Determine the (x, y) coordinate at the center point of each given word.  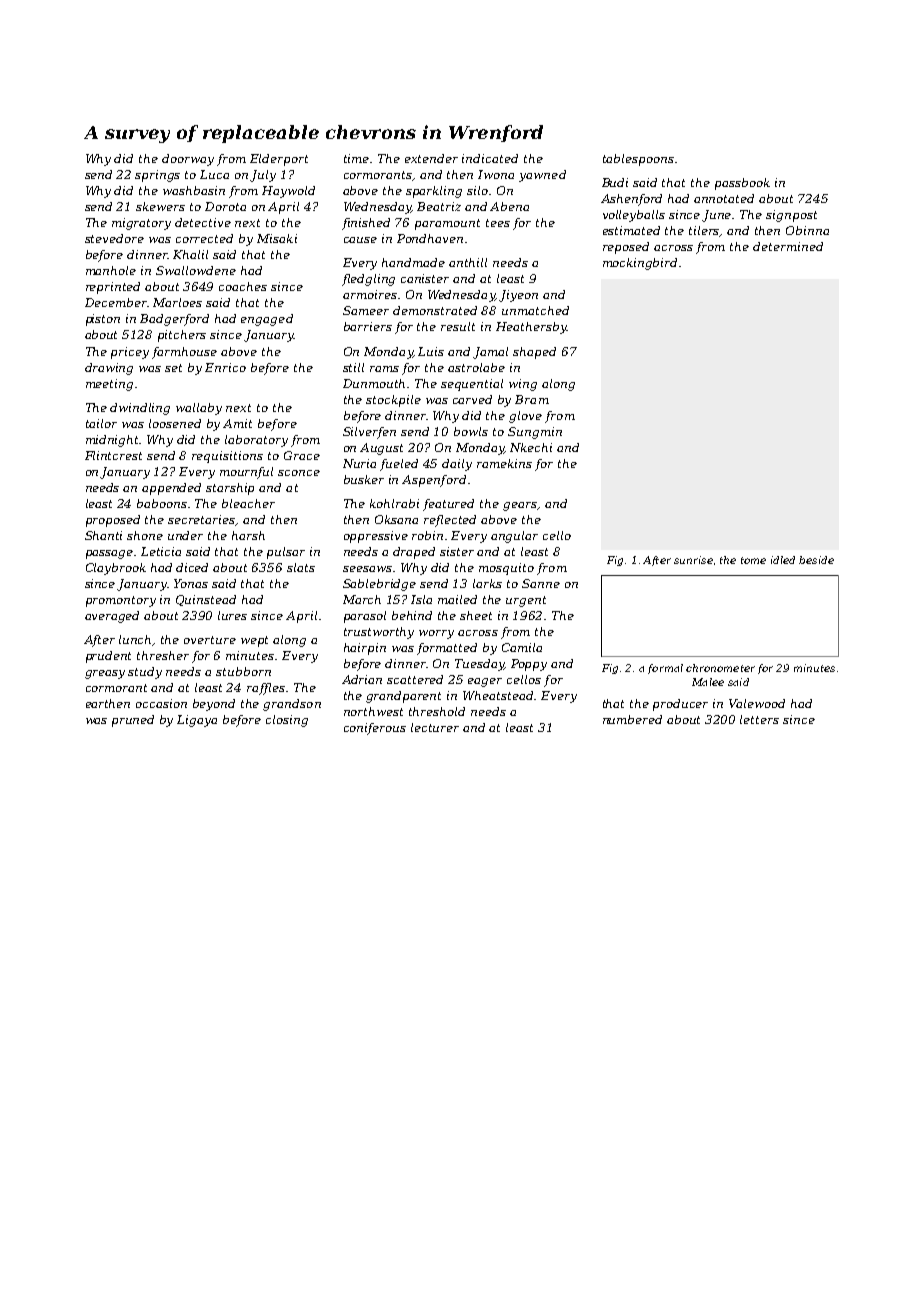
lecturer (435, 727)
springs (157, 176)
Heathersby (531, 328)
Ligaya (197, 721)
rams (384, 369)
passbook (742, 184)
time (357, 158)
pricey (130, 353)
